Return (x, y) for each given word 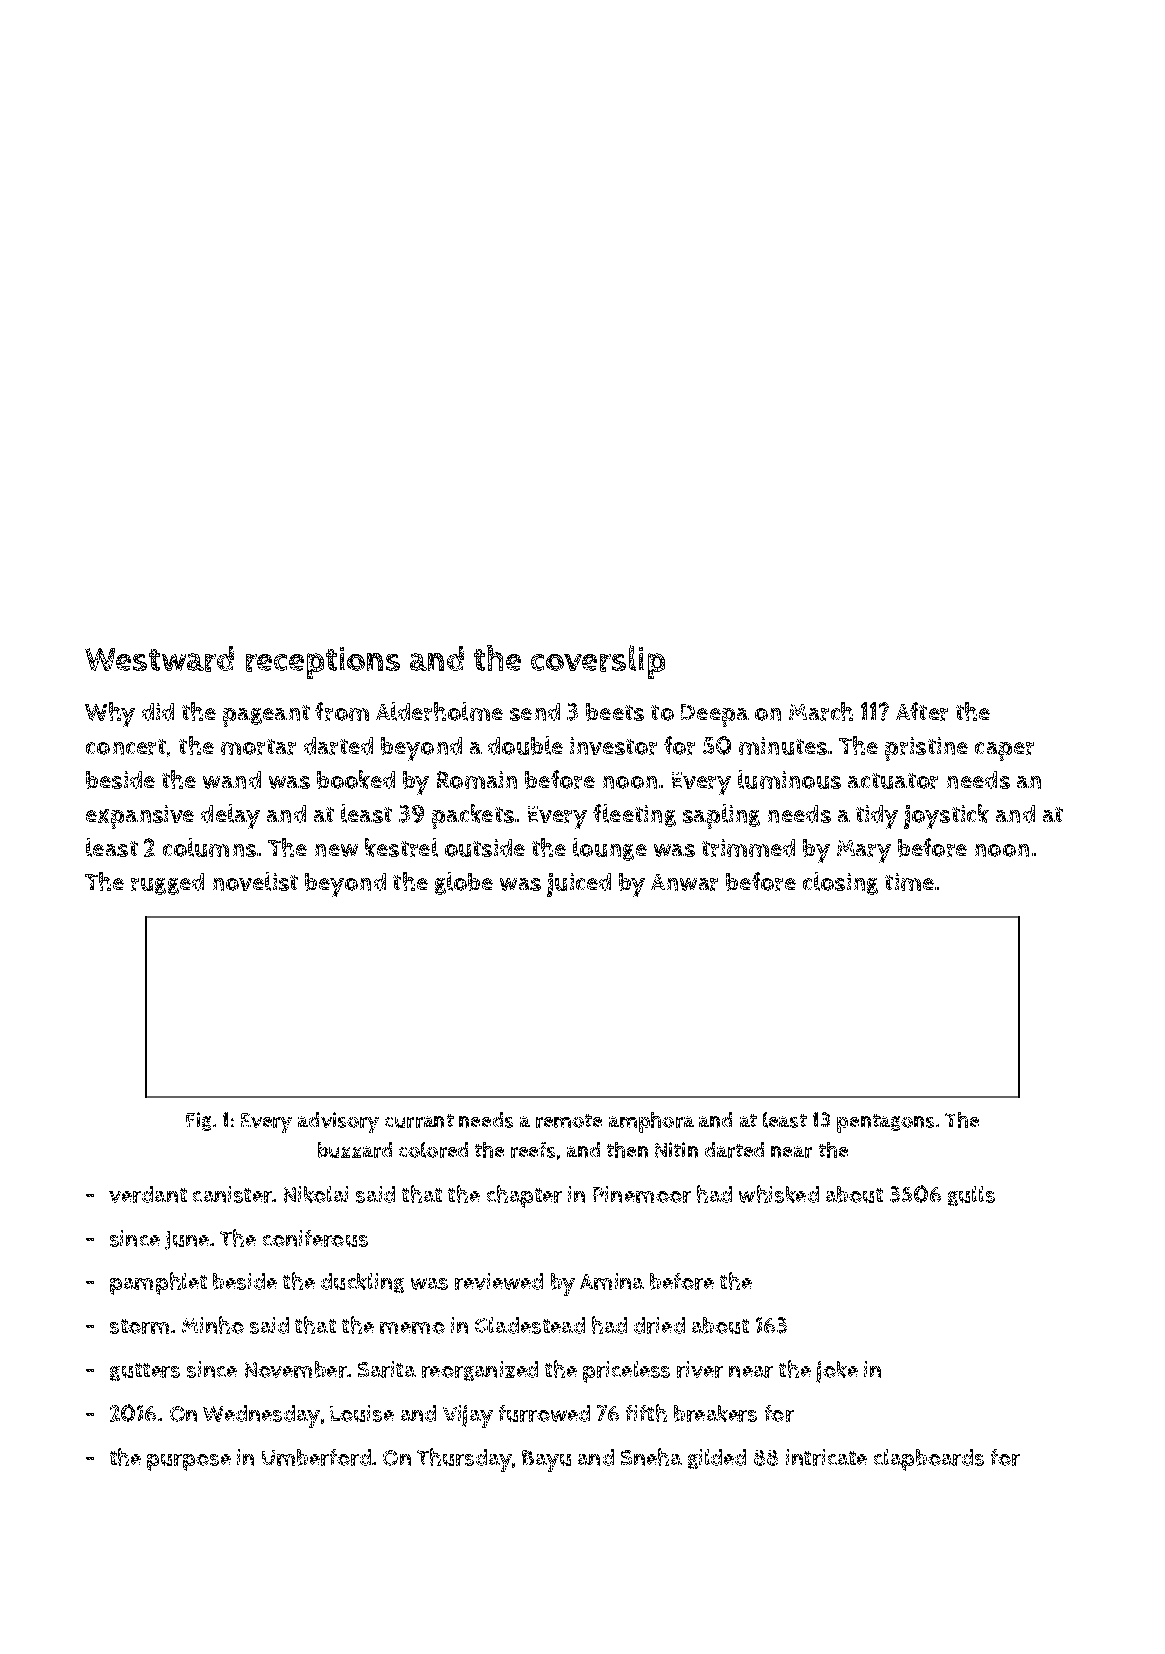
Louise (362, 1413)
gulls (971, 1196)
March (821, 711)
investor (613, 746)
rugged (167, 884)
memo (412, 1328)
